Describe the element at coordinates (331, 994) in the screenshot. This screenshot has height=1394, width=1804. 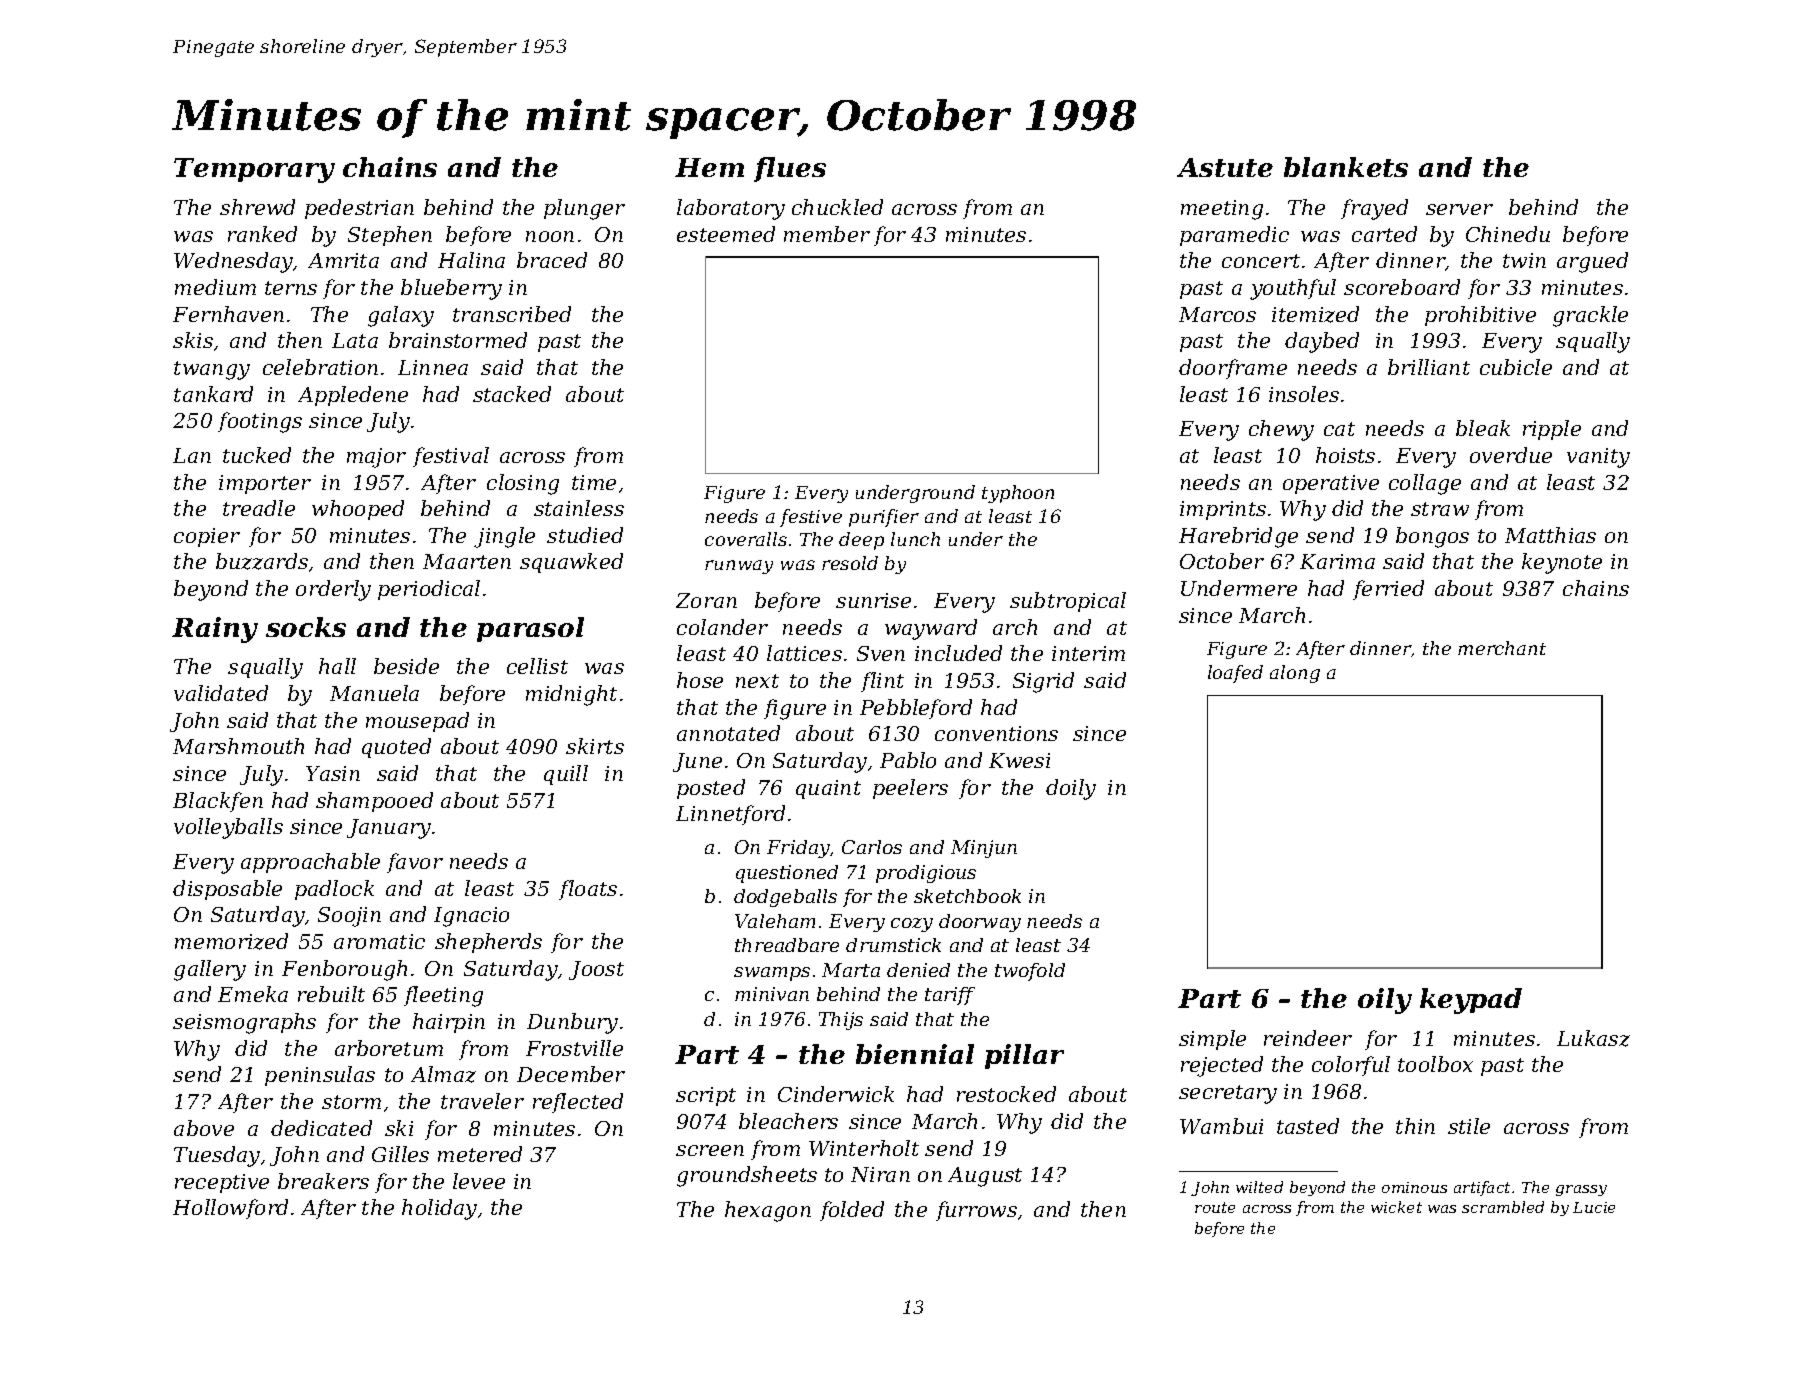
I see `rebuilt` at that location.
